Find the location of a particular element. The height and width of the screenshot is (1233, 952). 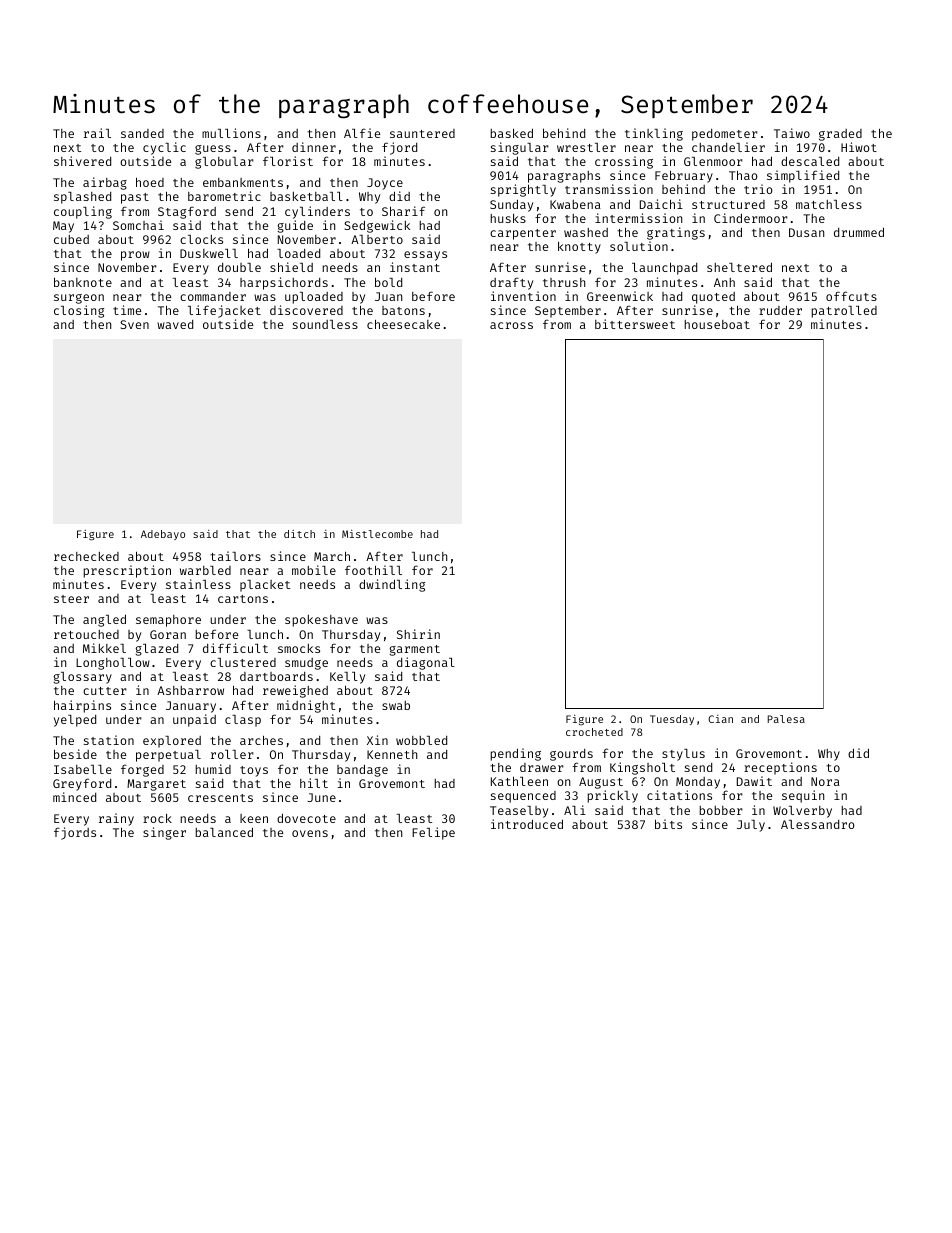

Mistlecombe is located at coordinates (377, 534).
